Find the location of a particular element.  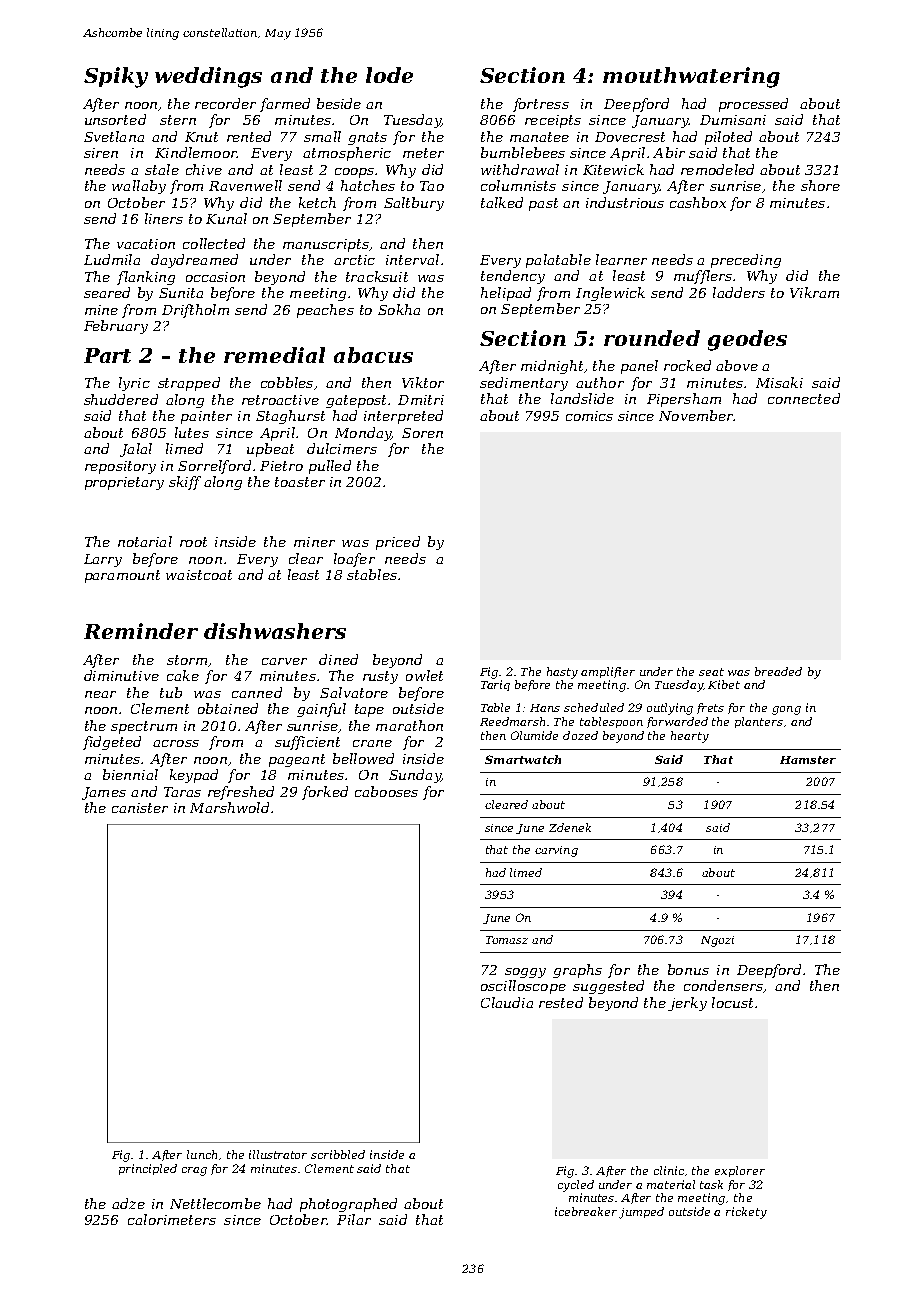

connected is located at coordinates (804, 398).
